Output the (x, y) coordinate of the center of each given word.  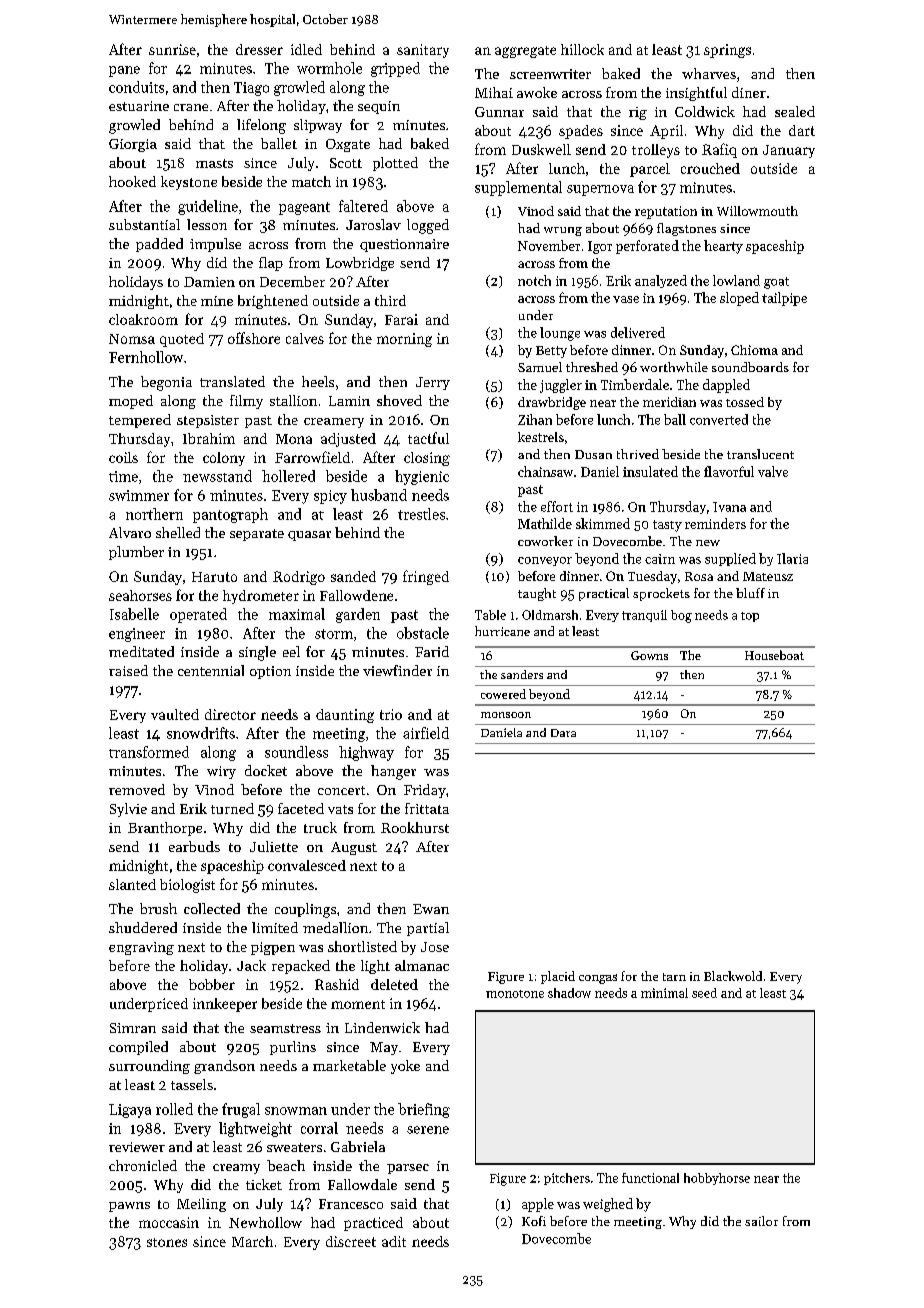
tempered (140, 421)
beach (286, 1165)
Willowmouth (757, 211)
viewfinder (397, 670)
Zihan (535, 419)
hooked (132, 181)
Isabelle (134, 614)
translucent (760, 454)
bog (681, 616)
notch (534, 280)
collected (212, 908)
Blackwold (733, 976)
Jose (435, 947)
